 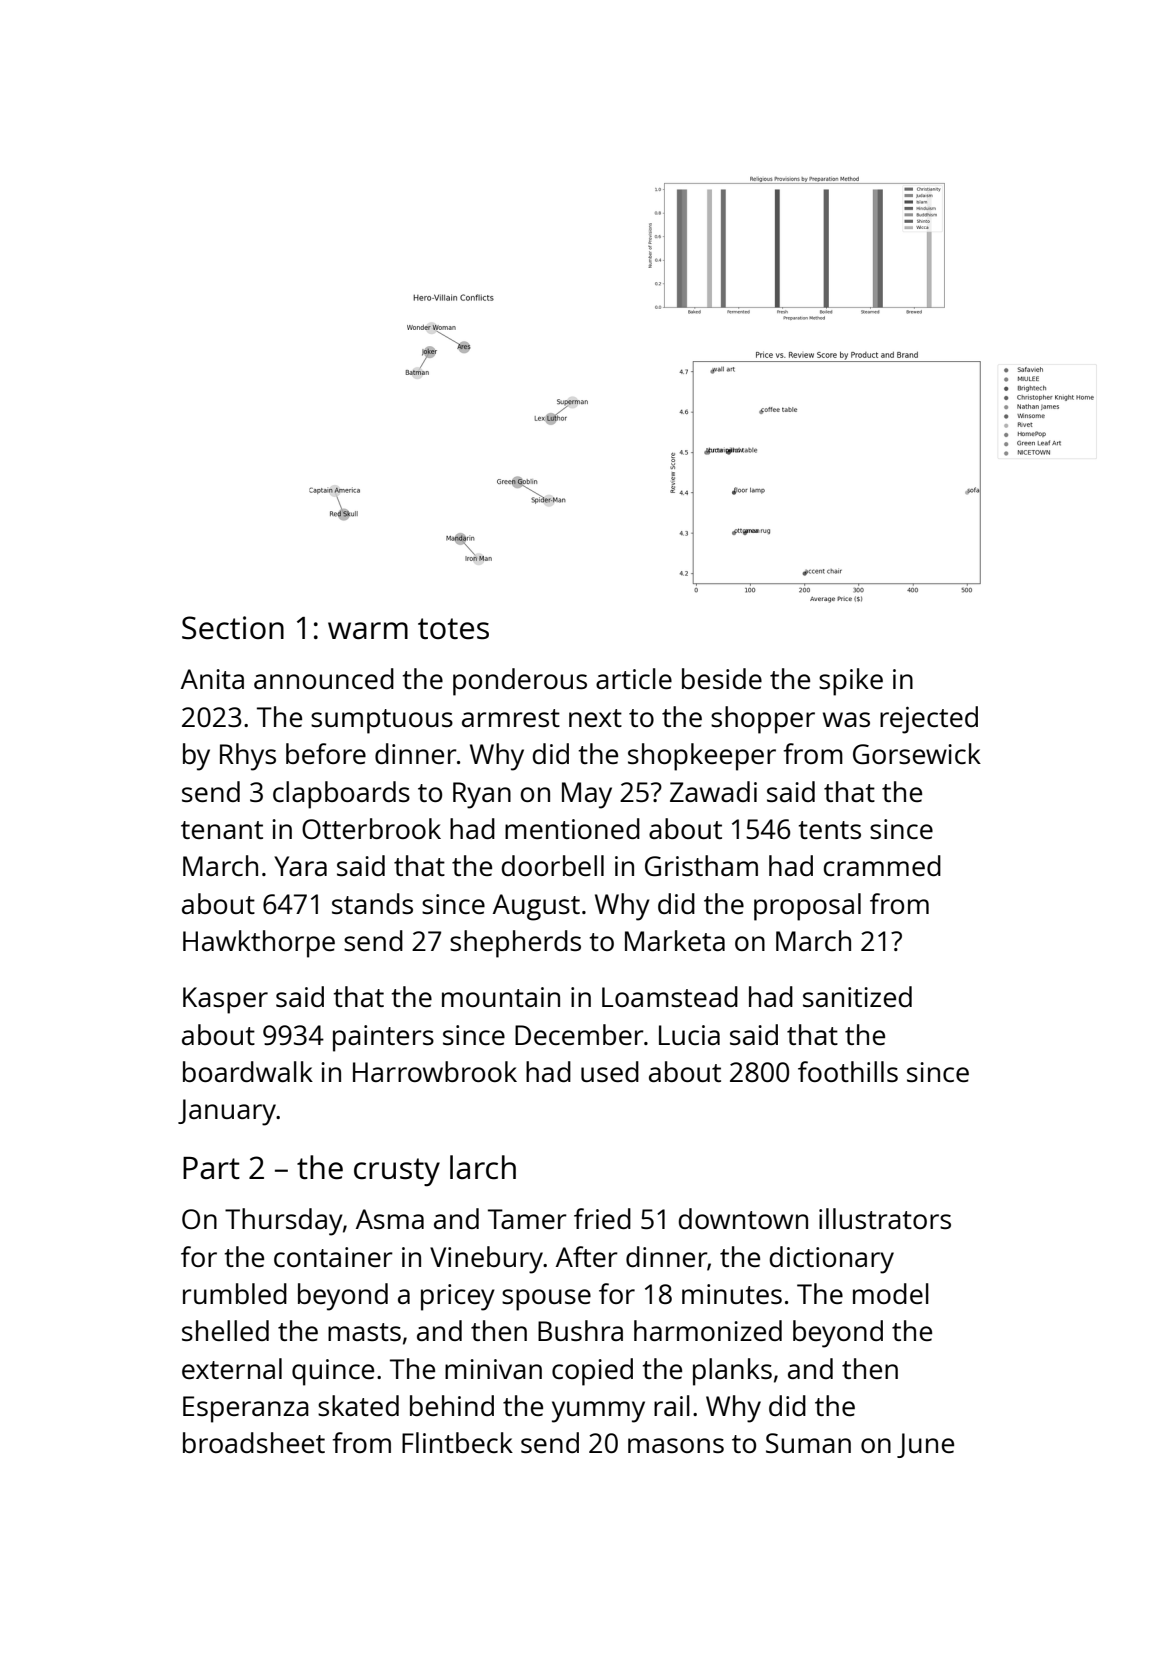 What do you see at coordinates (246, 1409) in the screenshot?
I see `Esperanza` at bounding box center [246, 1409].
